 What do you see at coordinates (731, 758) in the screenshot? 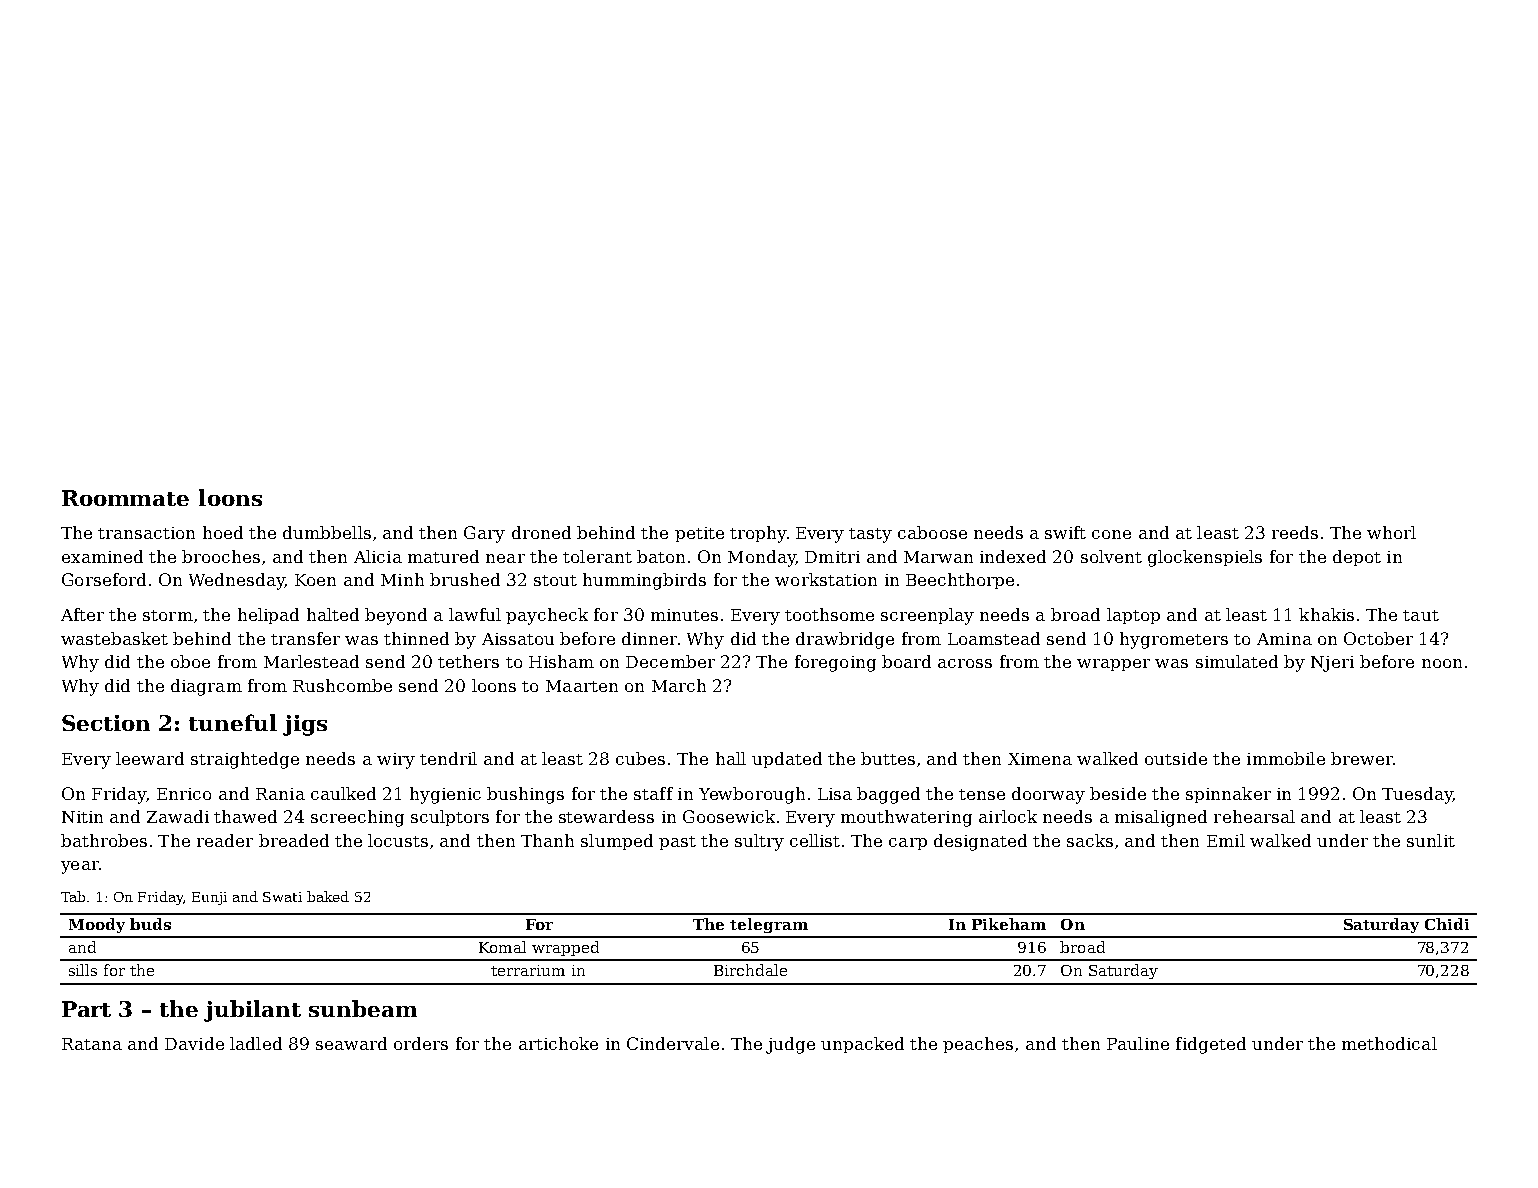
I see `hall` at bounding box center [731, 758].
